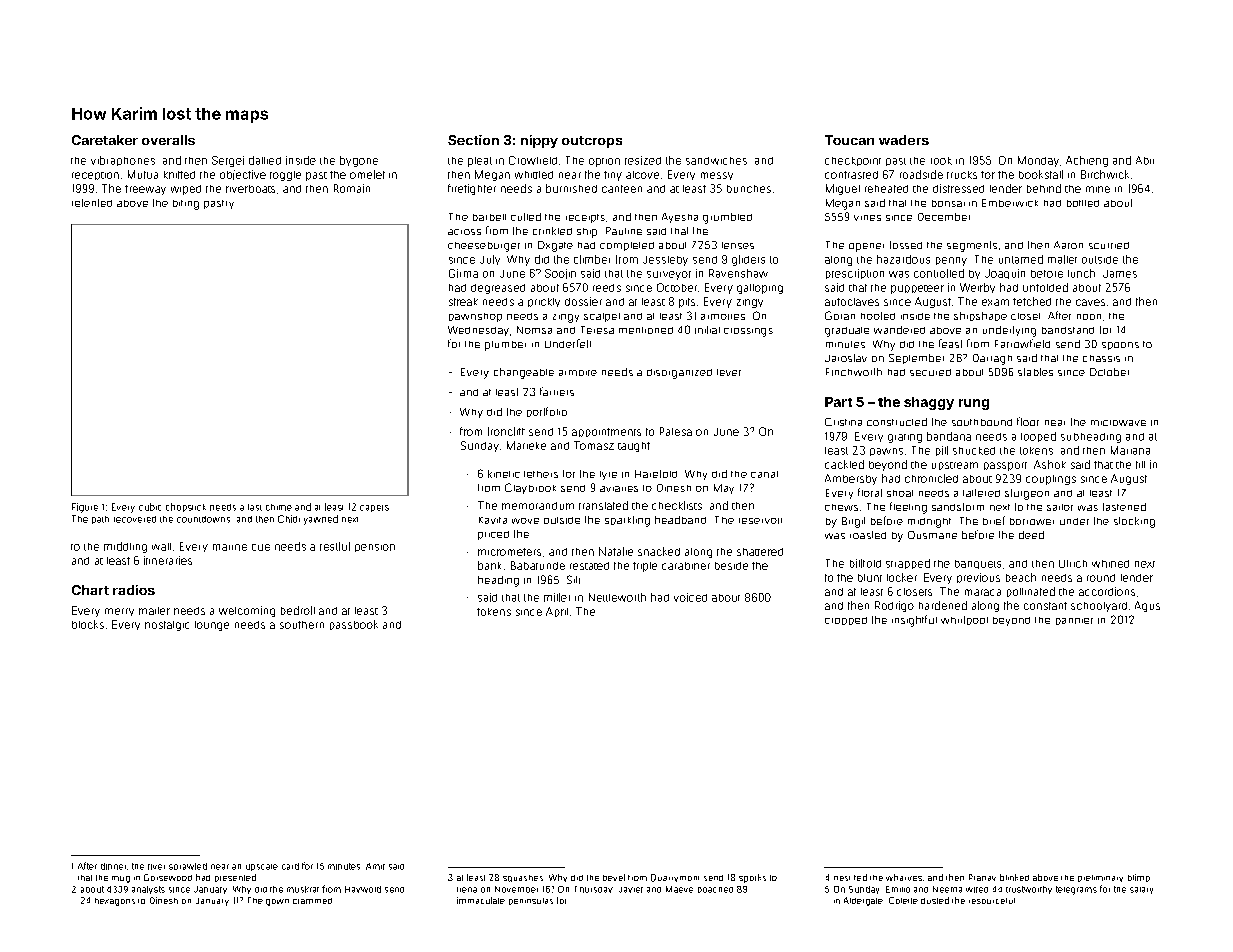 The image size is (1233, 952). What do you see at coordinates (846, 621) in the image?
I see `cropped` at bounding box center [846, 621].
